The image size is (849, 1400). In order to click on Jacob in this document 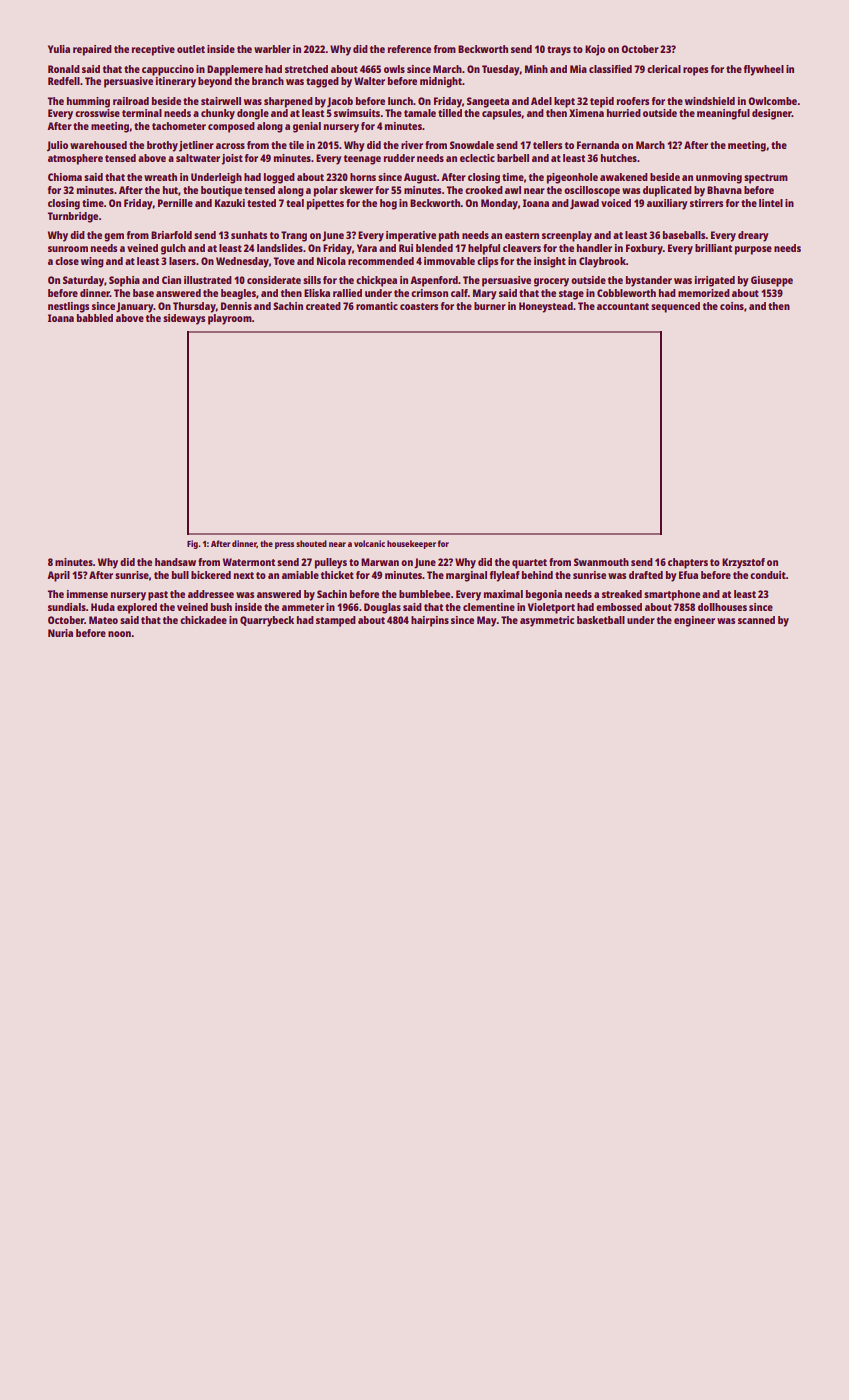, I will do `click(340, 102)`.
